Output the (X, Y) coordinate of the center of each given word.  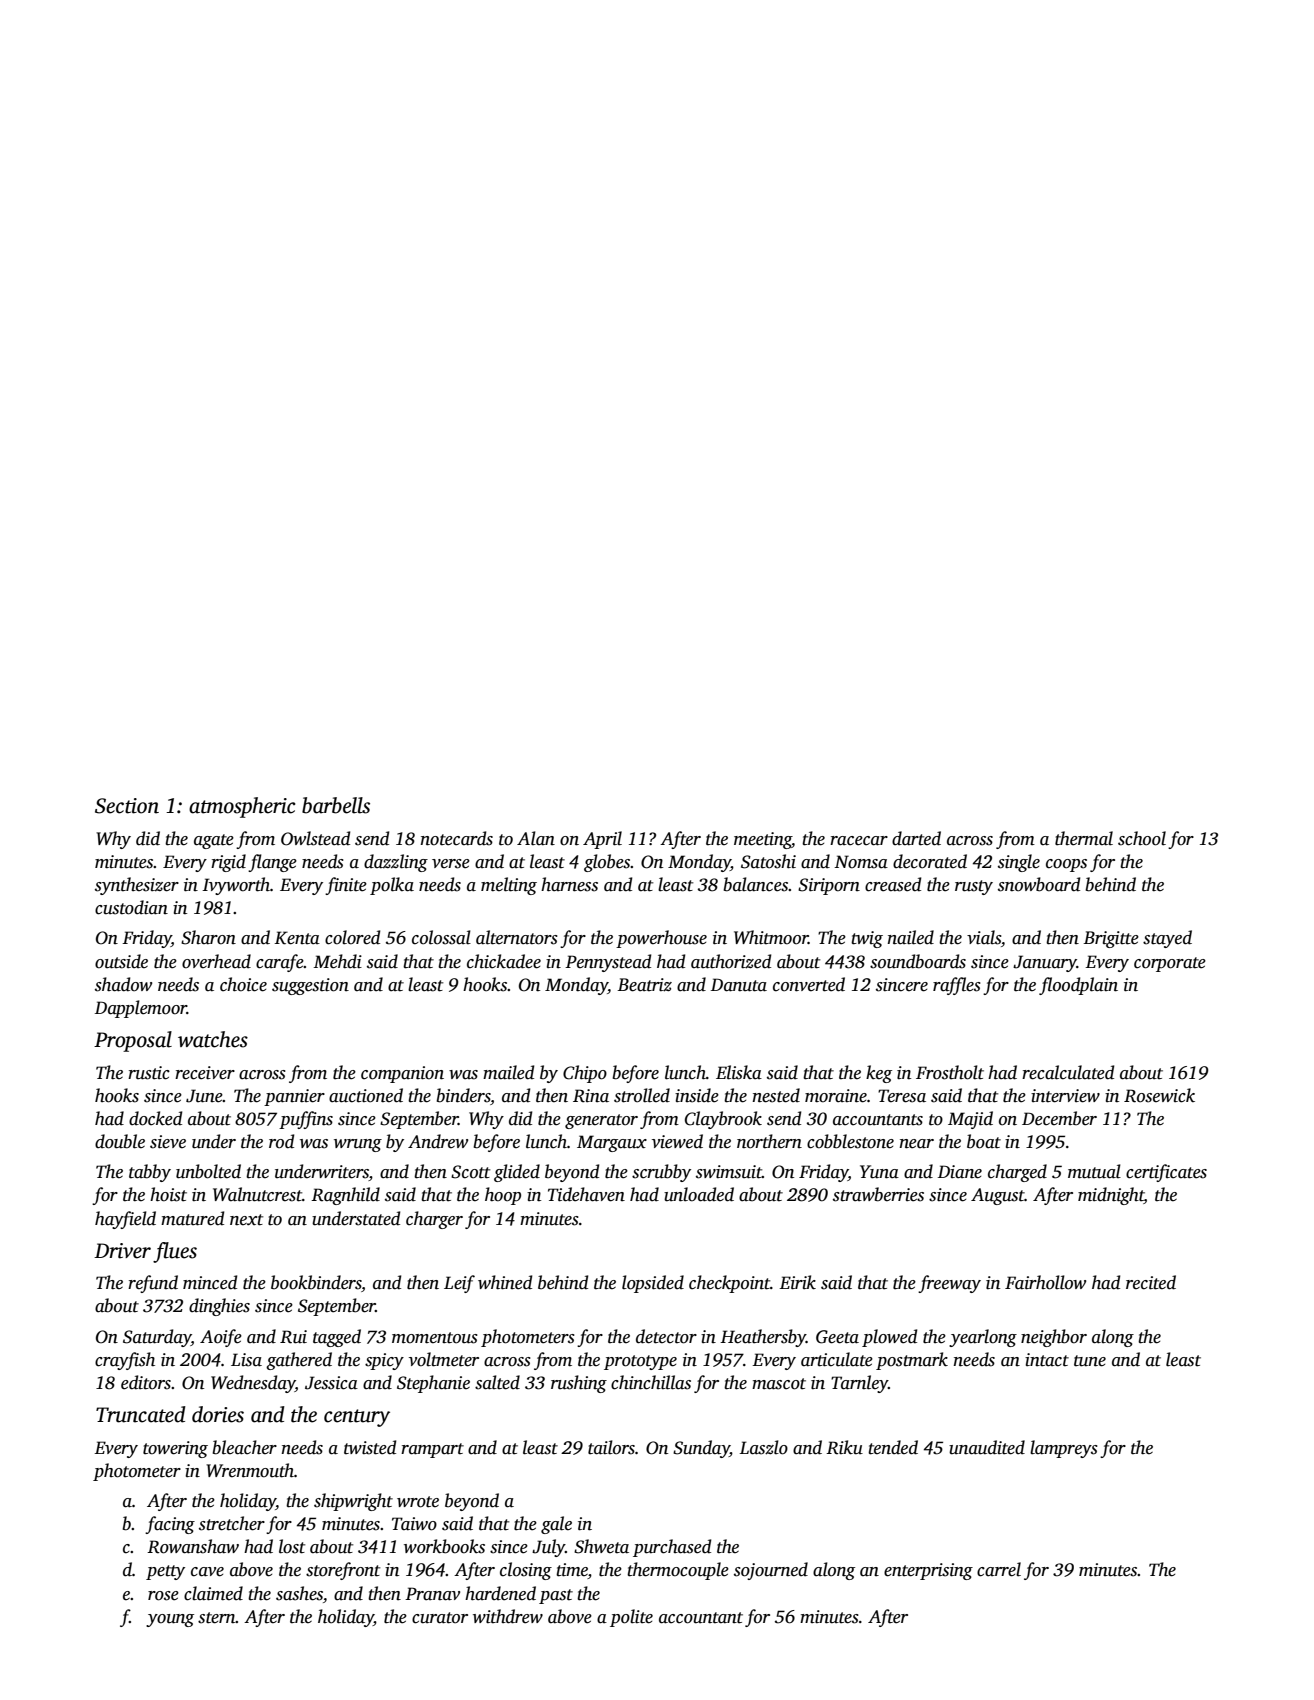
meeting (763, 840)
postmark (912, 1361)
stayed (1167, 939)
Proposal (133, 1041)
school (1142, 838)
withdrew (508, 1616)
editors (146, 1382)
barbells (336, 805)
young (170, 1620)
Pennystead (608, 963)
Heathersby (763, 1338)
